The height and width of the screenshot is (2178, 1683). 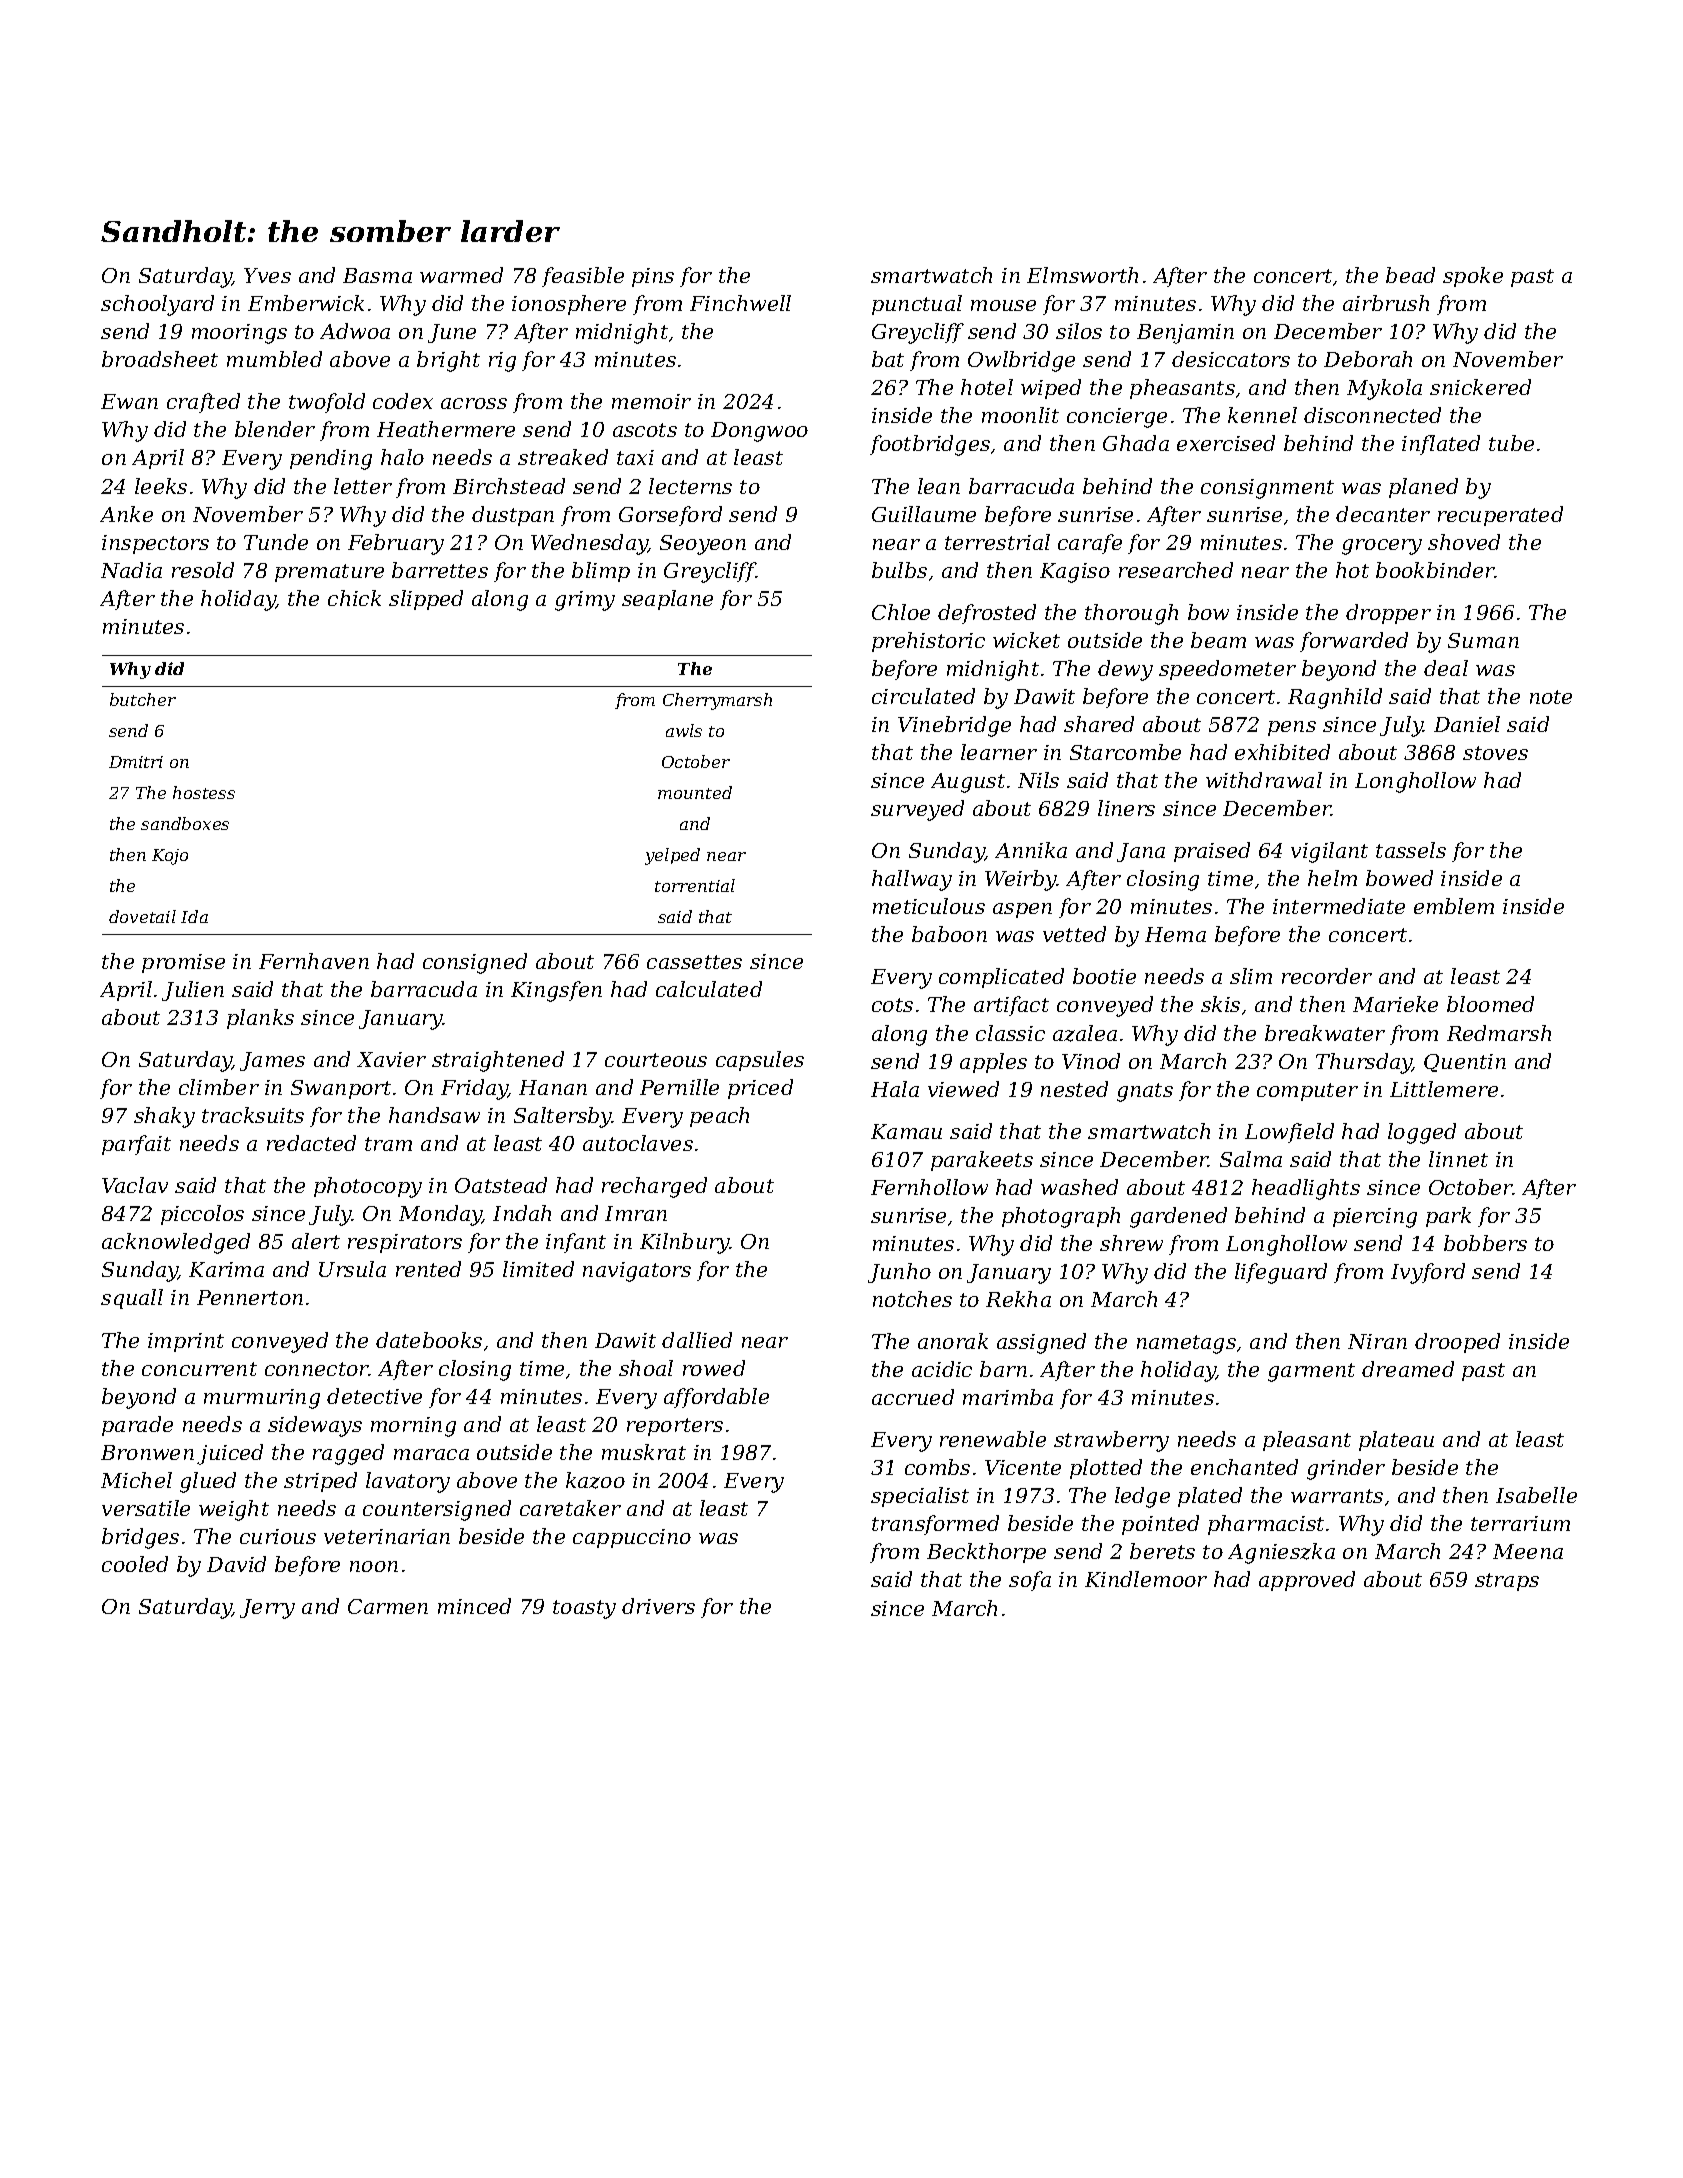 I want to click on Elmsworth, so click(x=1082, y=275).
